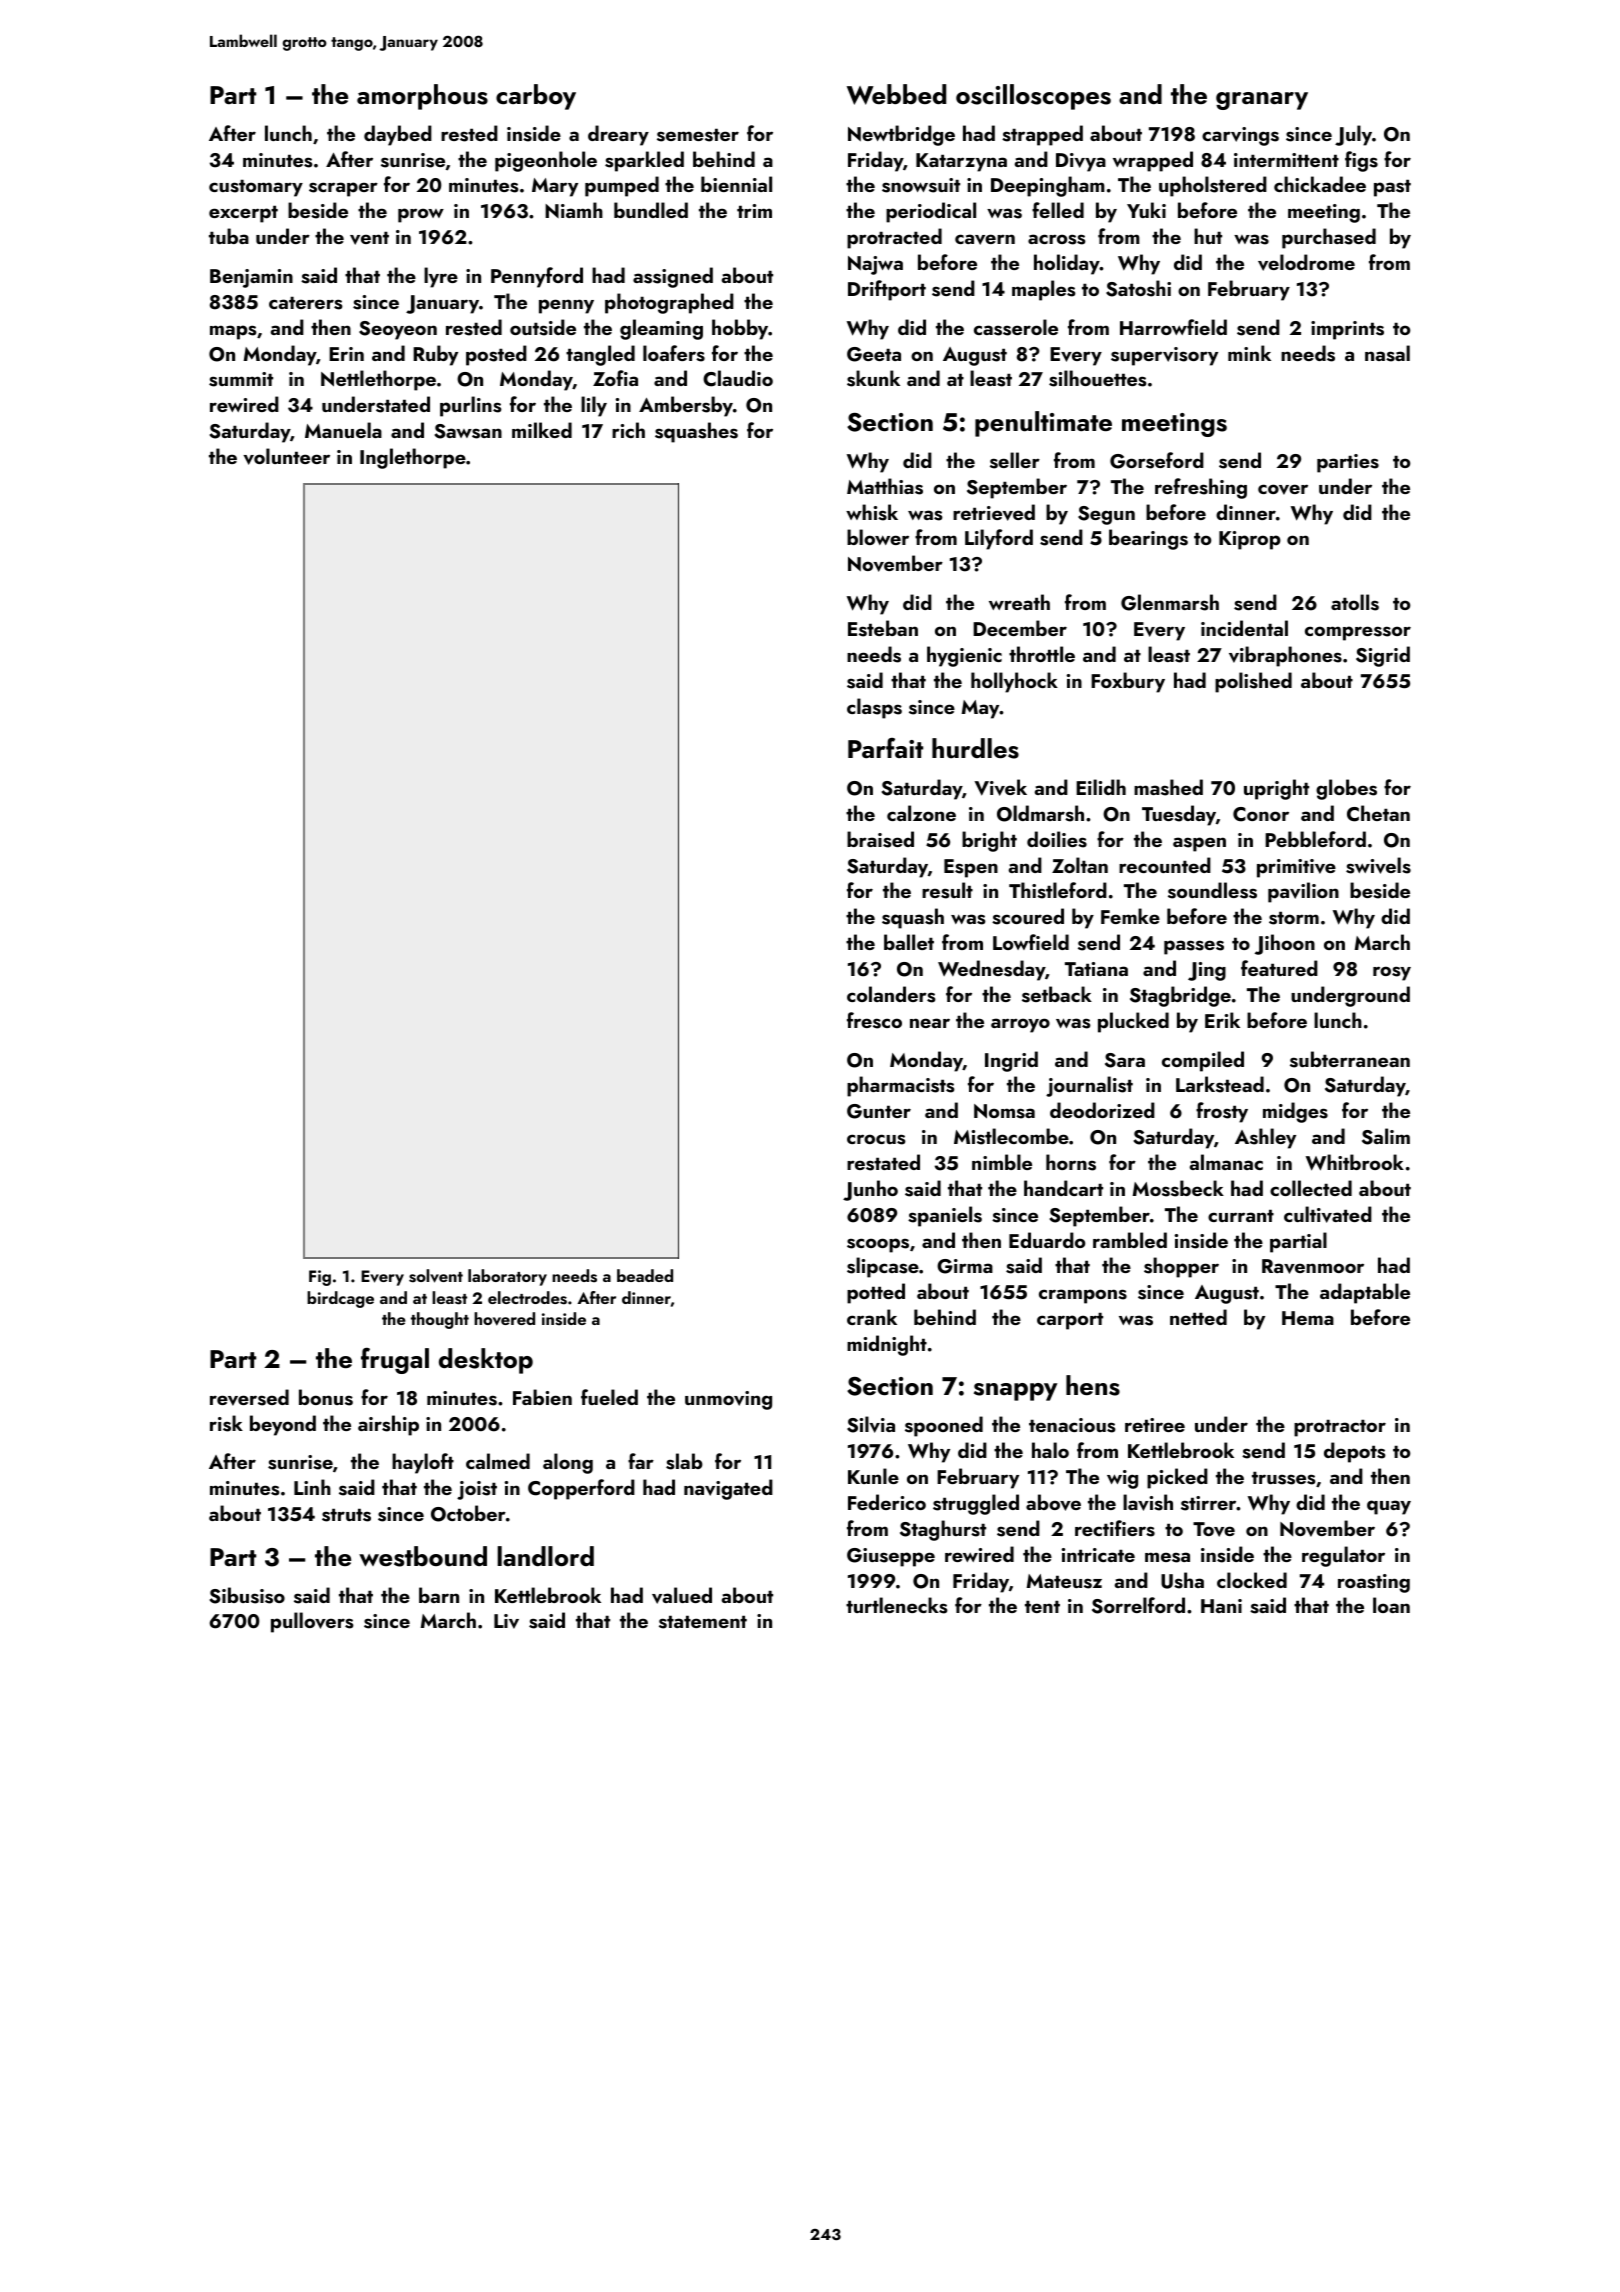 Image resolution: width=1620 pixels, height=2292 pixels. I want to click on clasps, so click(874, 708).
